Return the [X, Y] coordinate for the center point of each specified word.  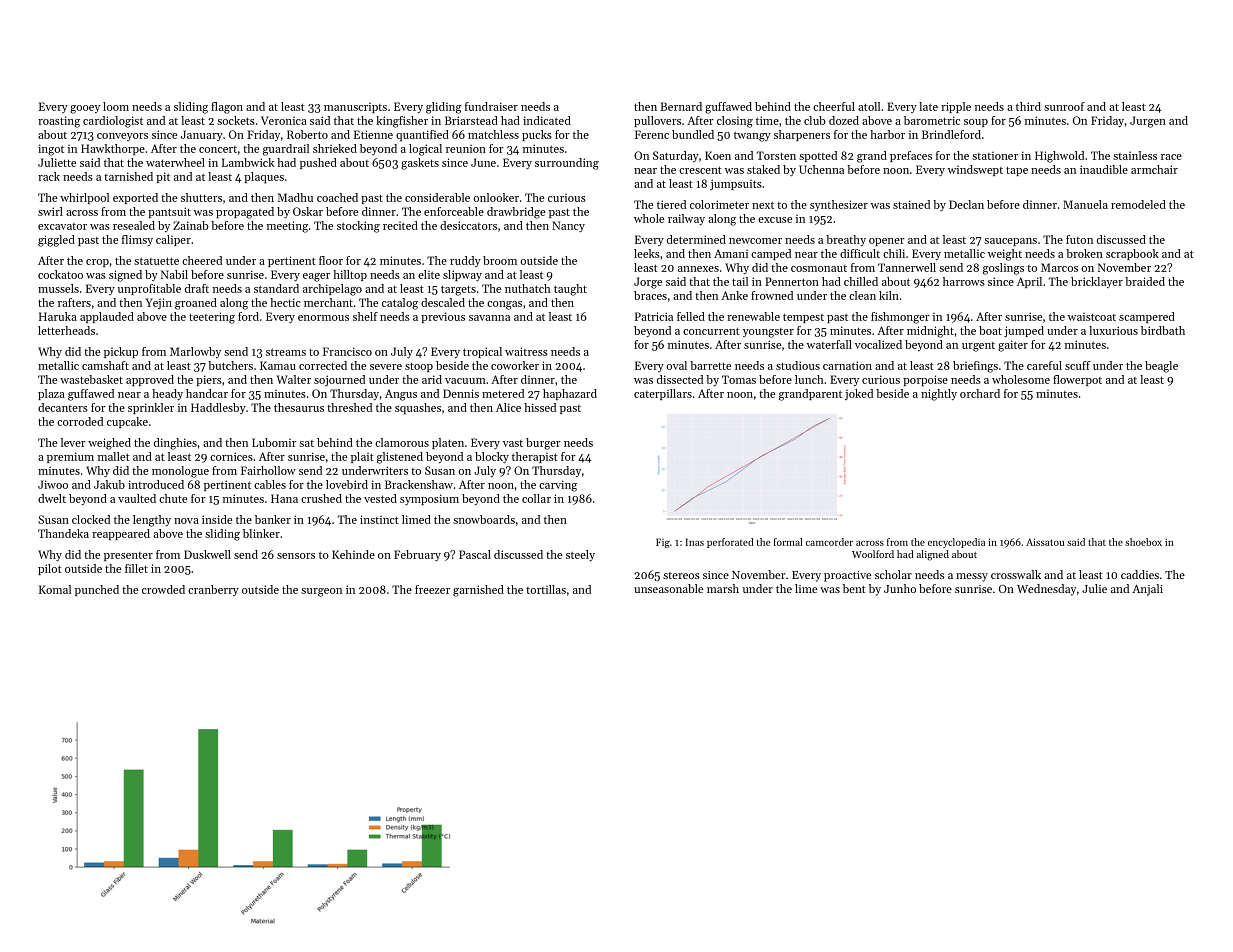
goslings [1003, 269]
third [1028, 106]
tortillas [546, 589]
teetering [212, 318]
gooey [85, 109]
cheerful [834, 106]
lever [73, 442]
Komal [55, 589]
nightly [939, 395]
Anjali [1147, 590]
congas [504, 305]
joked [859, 394]
